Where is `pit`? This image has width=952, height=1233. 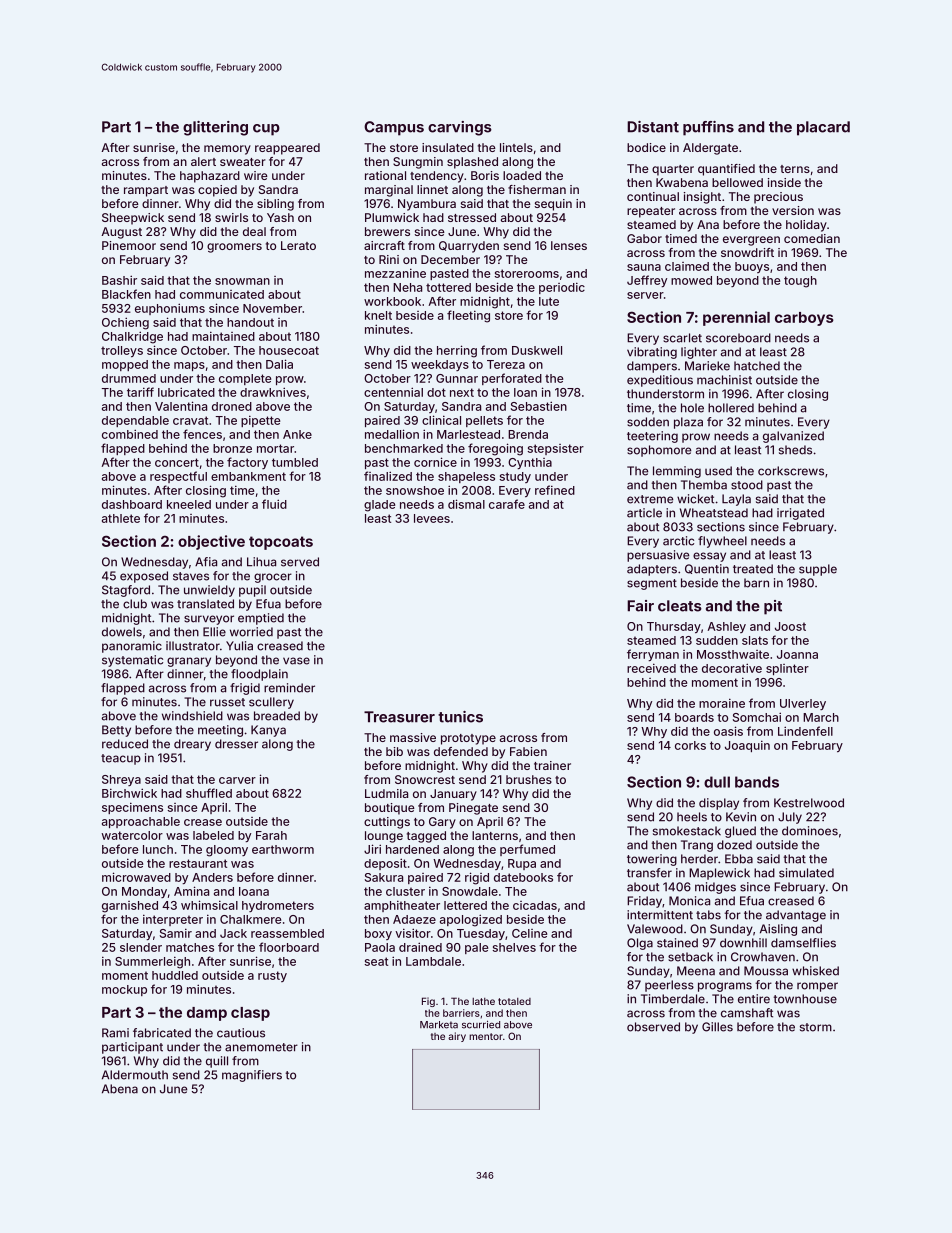 pit is located at coordinates (773, 607).
